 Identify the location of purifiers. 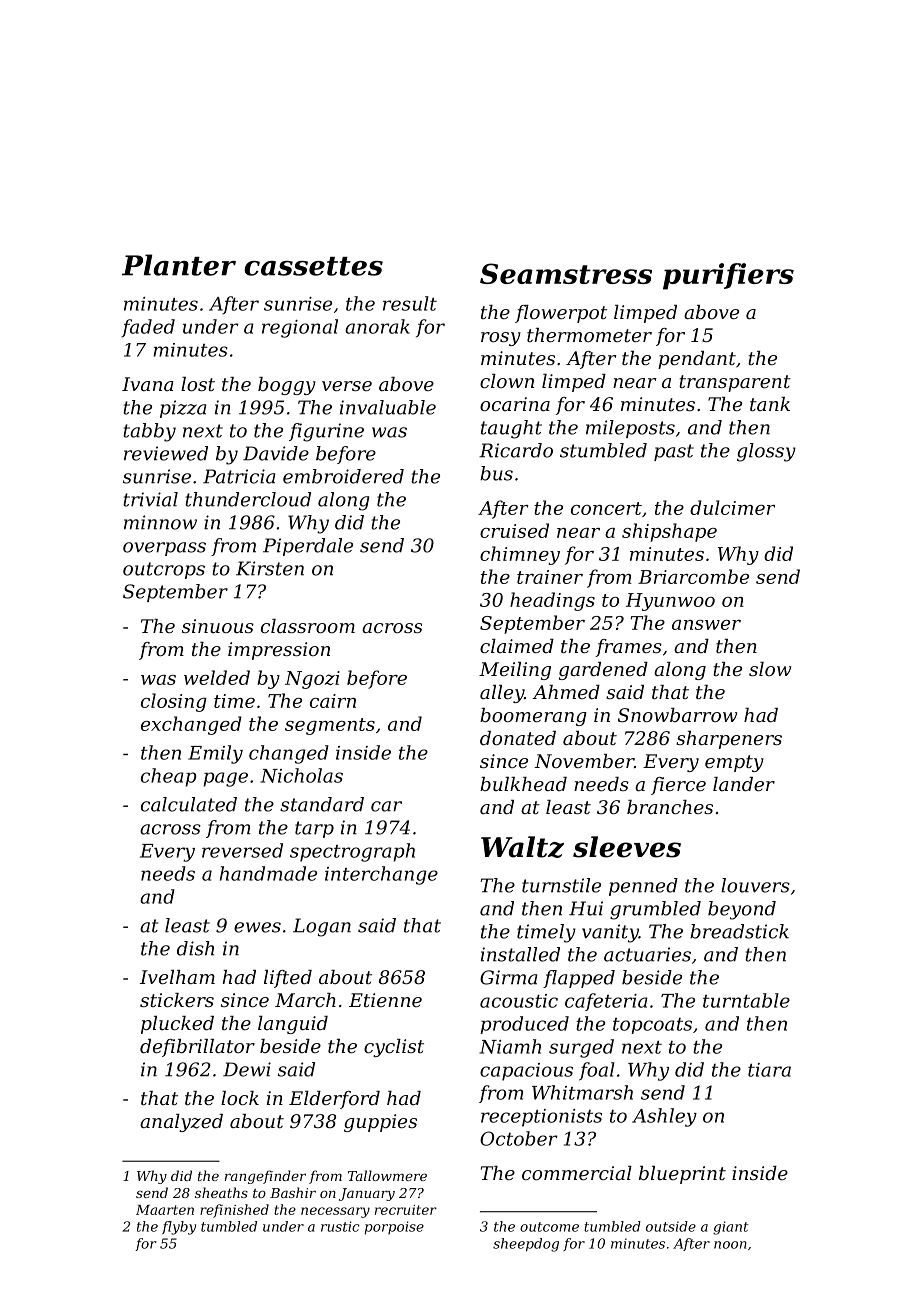
(728, 276).
